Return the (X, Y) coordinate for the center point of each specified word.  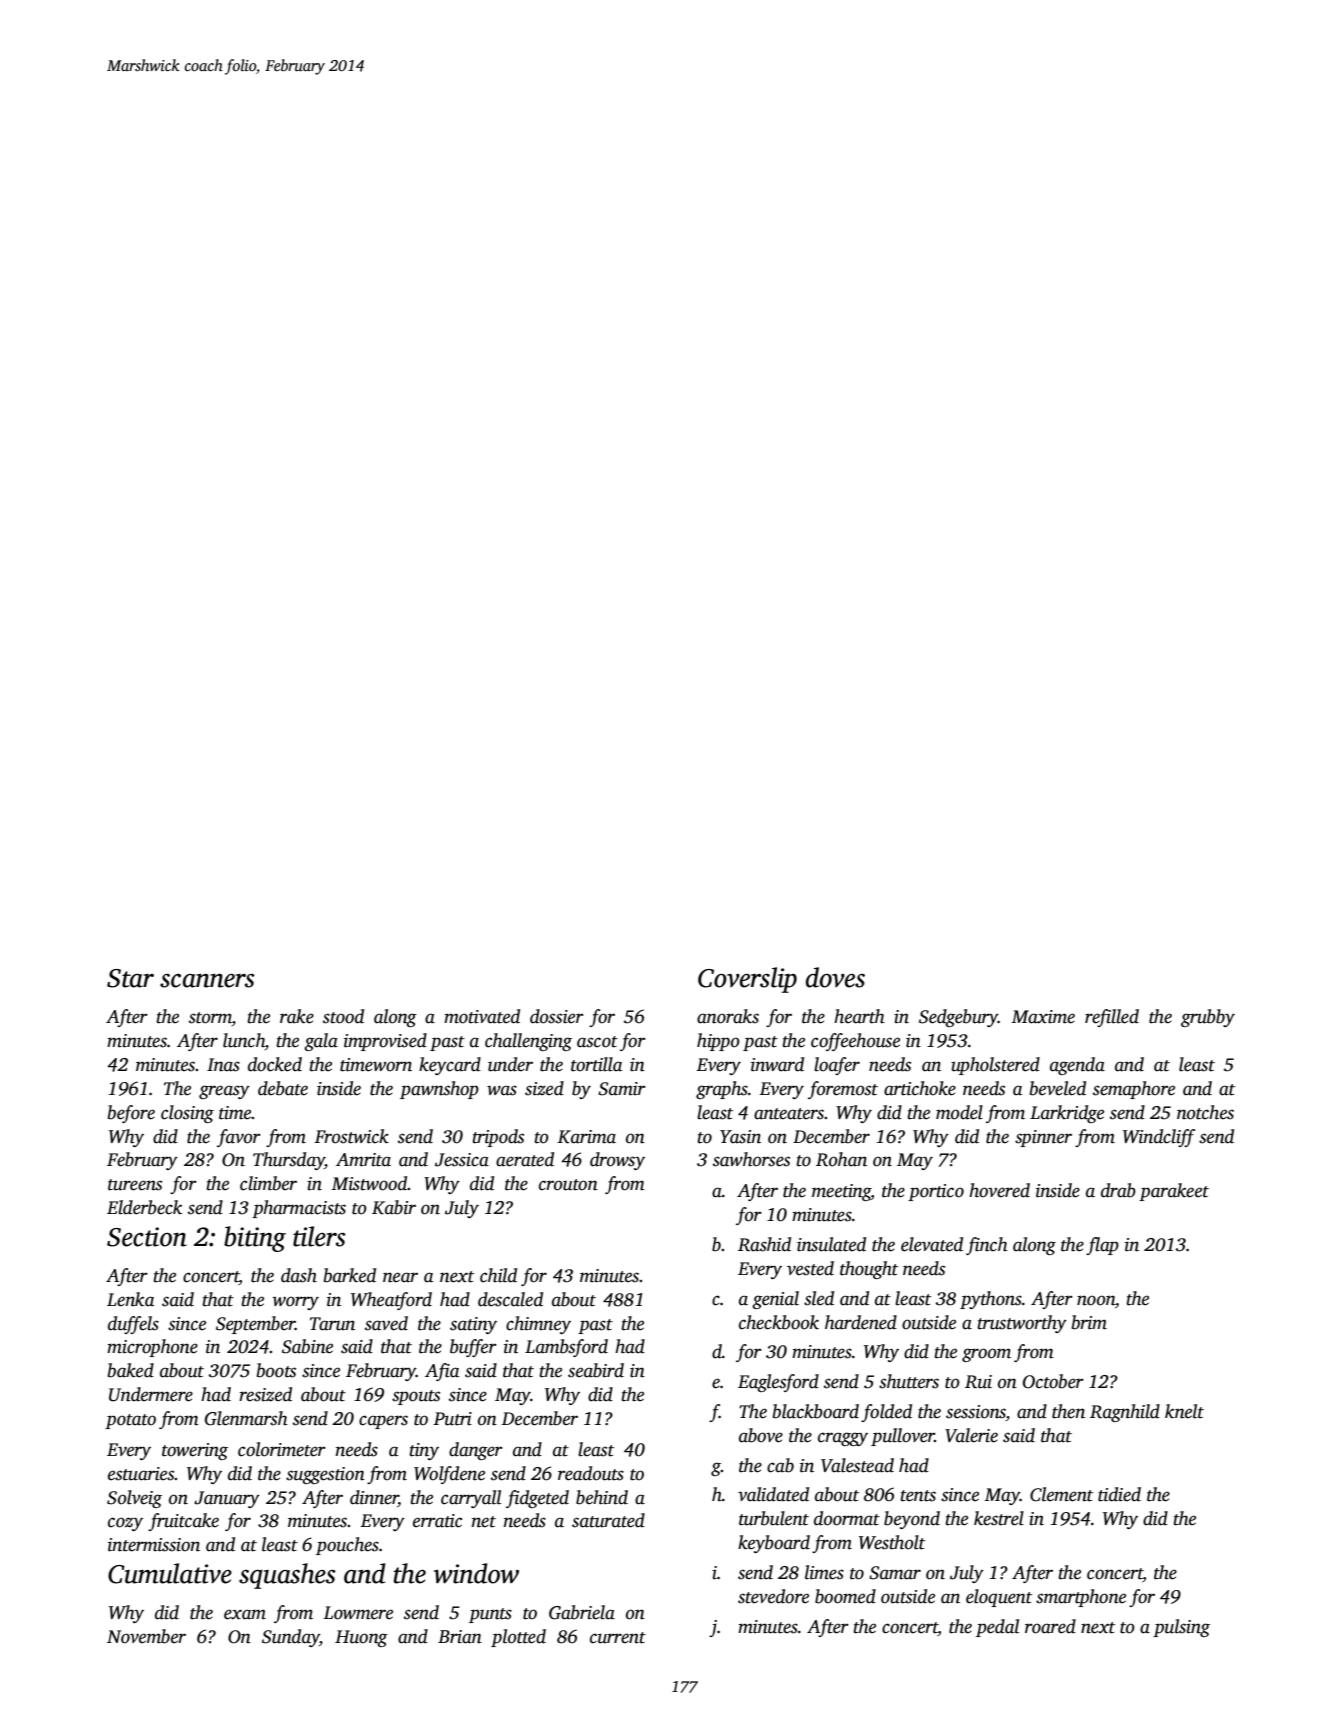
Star (130, 978)
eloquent (999, 1598)
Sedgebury (958, 1018)
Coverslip (747, 980)
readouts (591, 1473)
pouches (347, 1546)
